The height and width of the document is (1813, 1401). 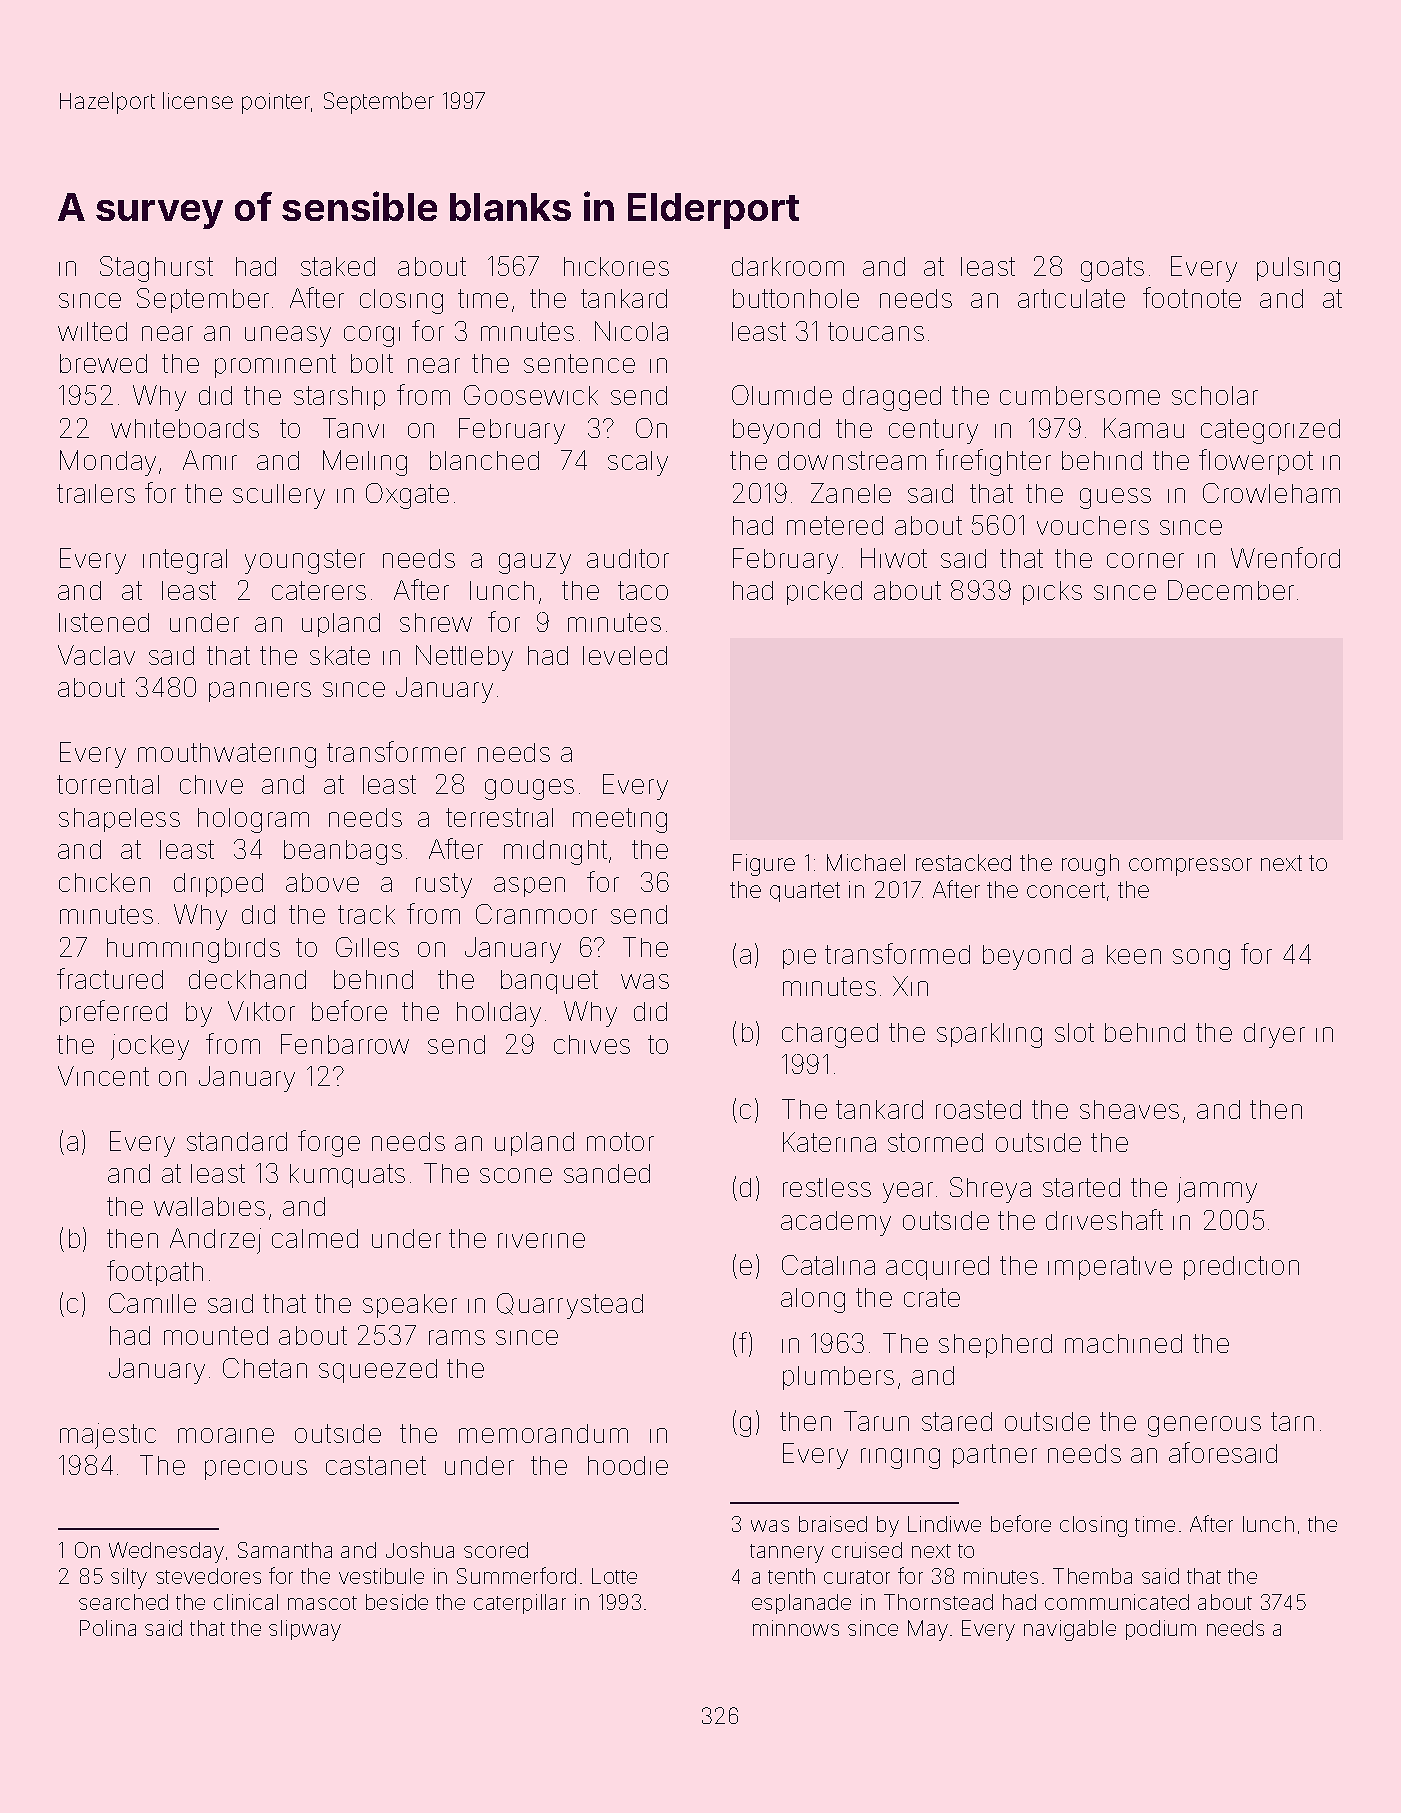 I want to click on picked, so click(x=824, y=593).
